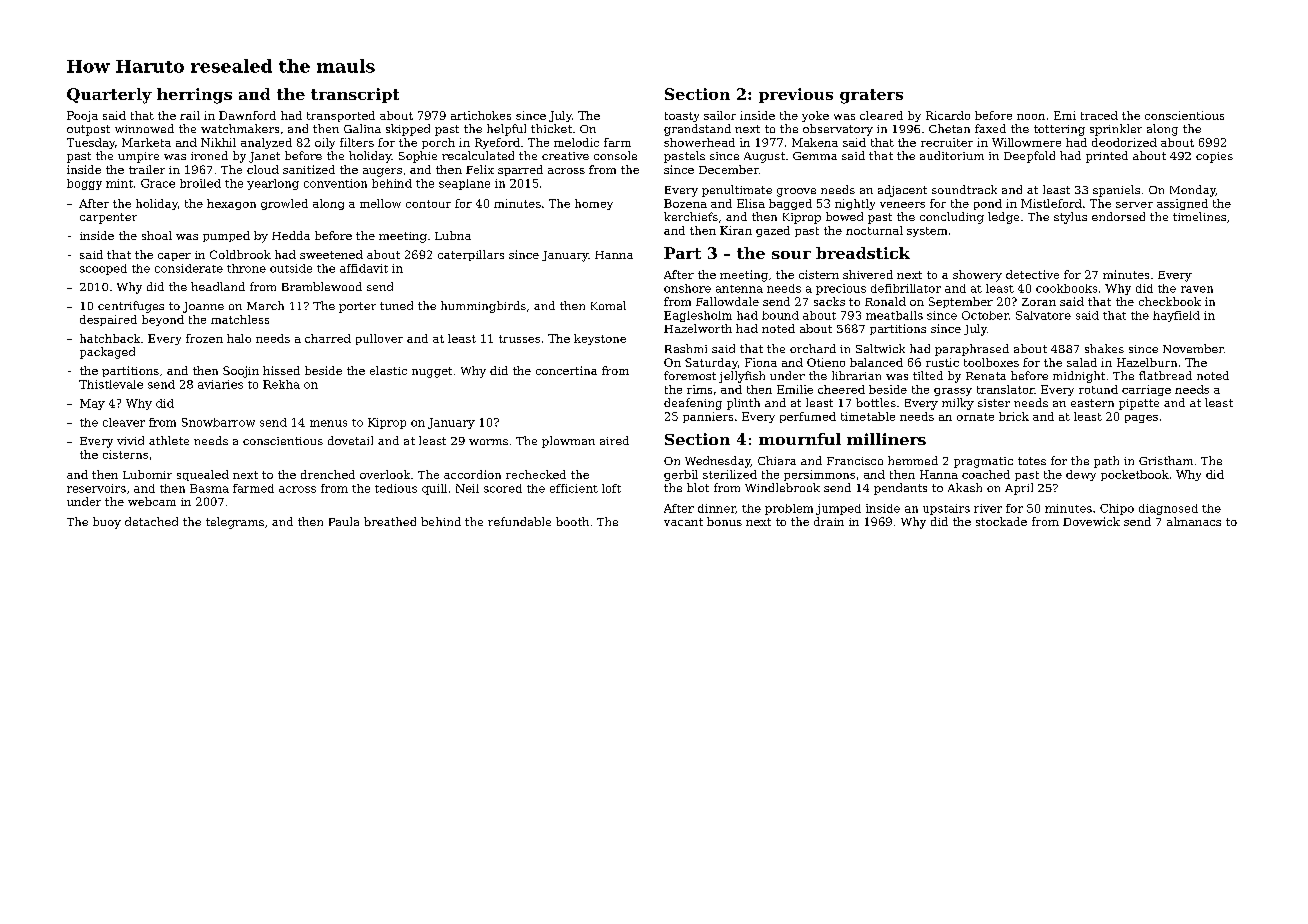 This image has width=1308, height=924. Describe the element at coordinates (1092, 403) in the image. I see `eastern` at that location.
